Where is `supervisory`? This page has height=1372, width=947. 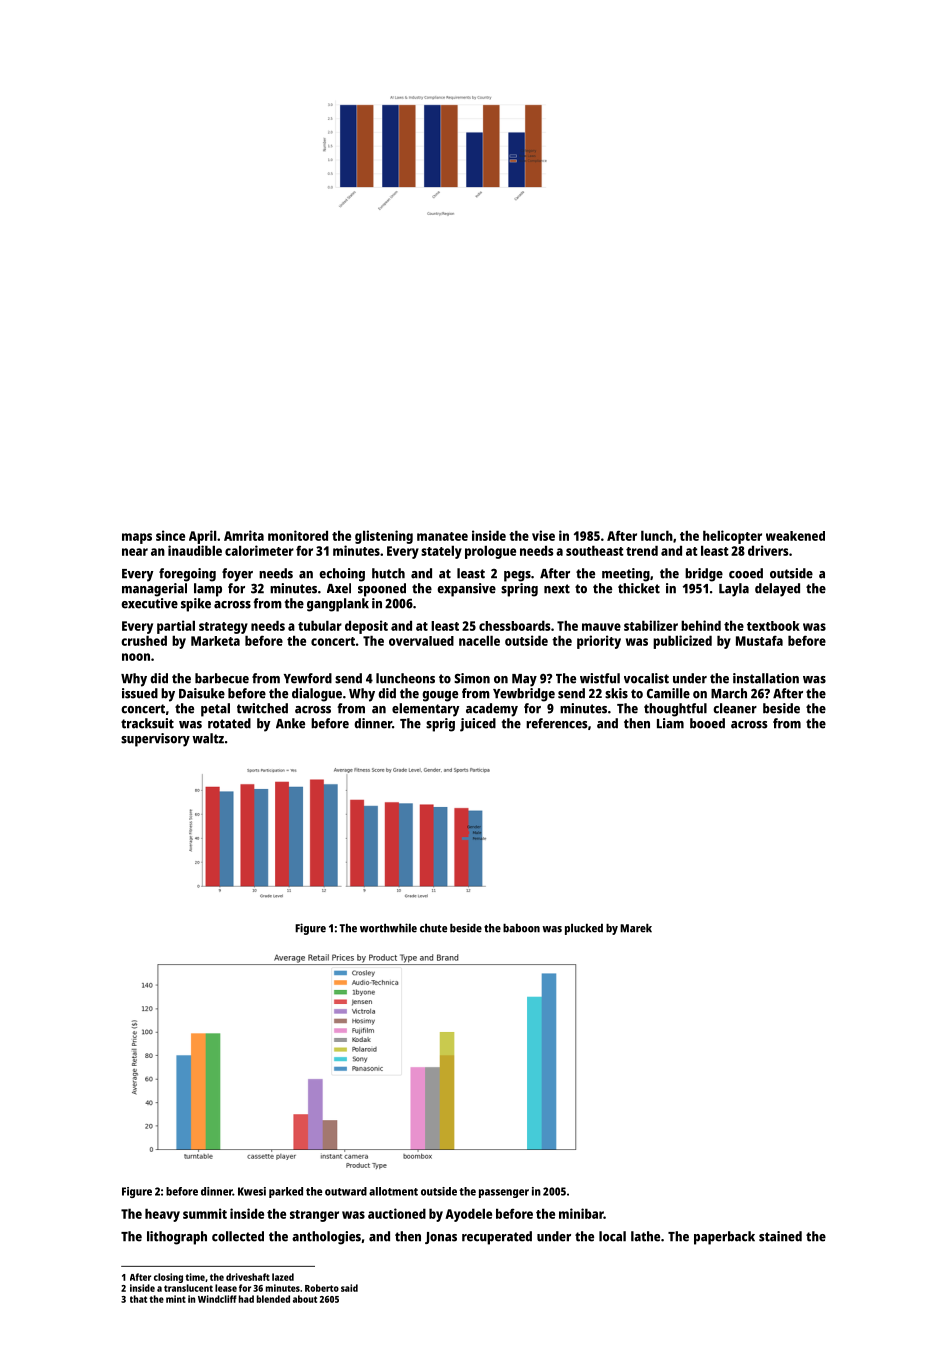
supervisory is located at coordinates (155, 740).
